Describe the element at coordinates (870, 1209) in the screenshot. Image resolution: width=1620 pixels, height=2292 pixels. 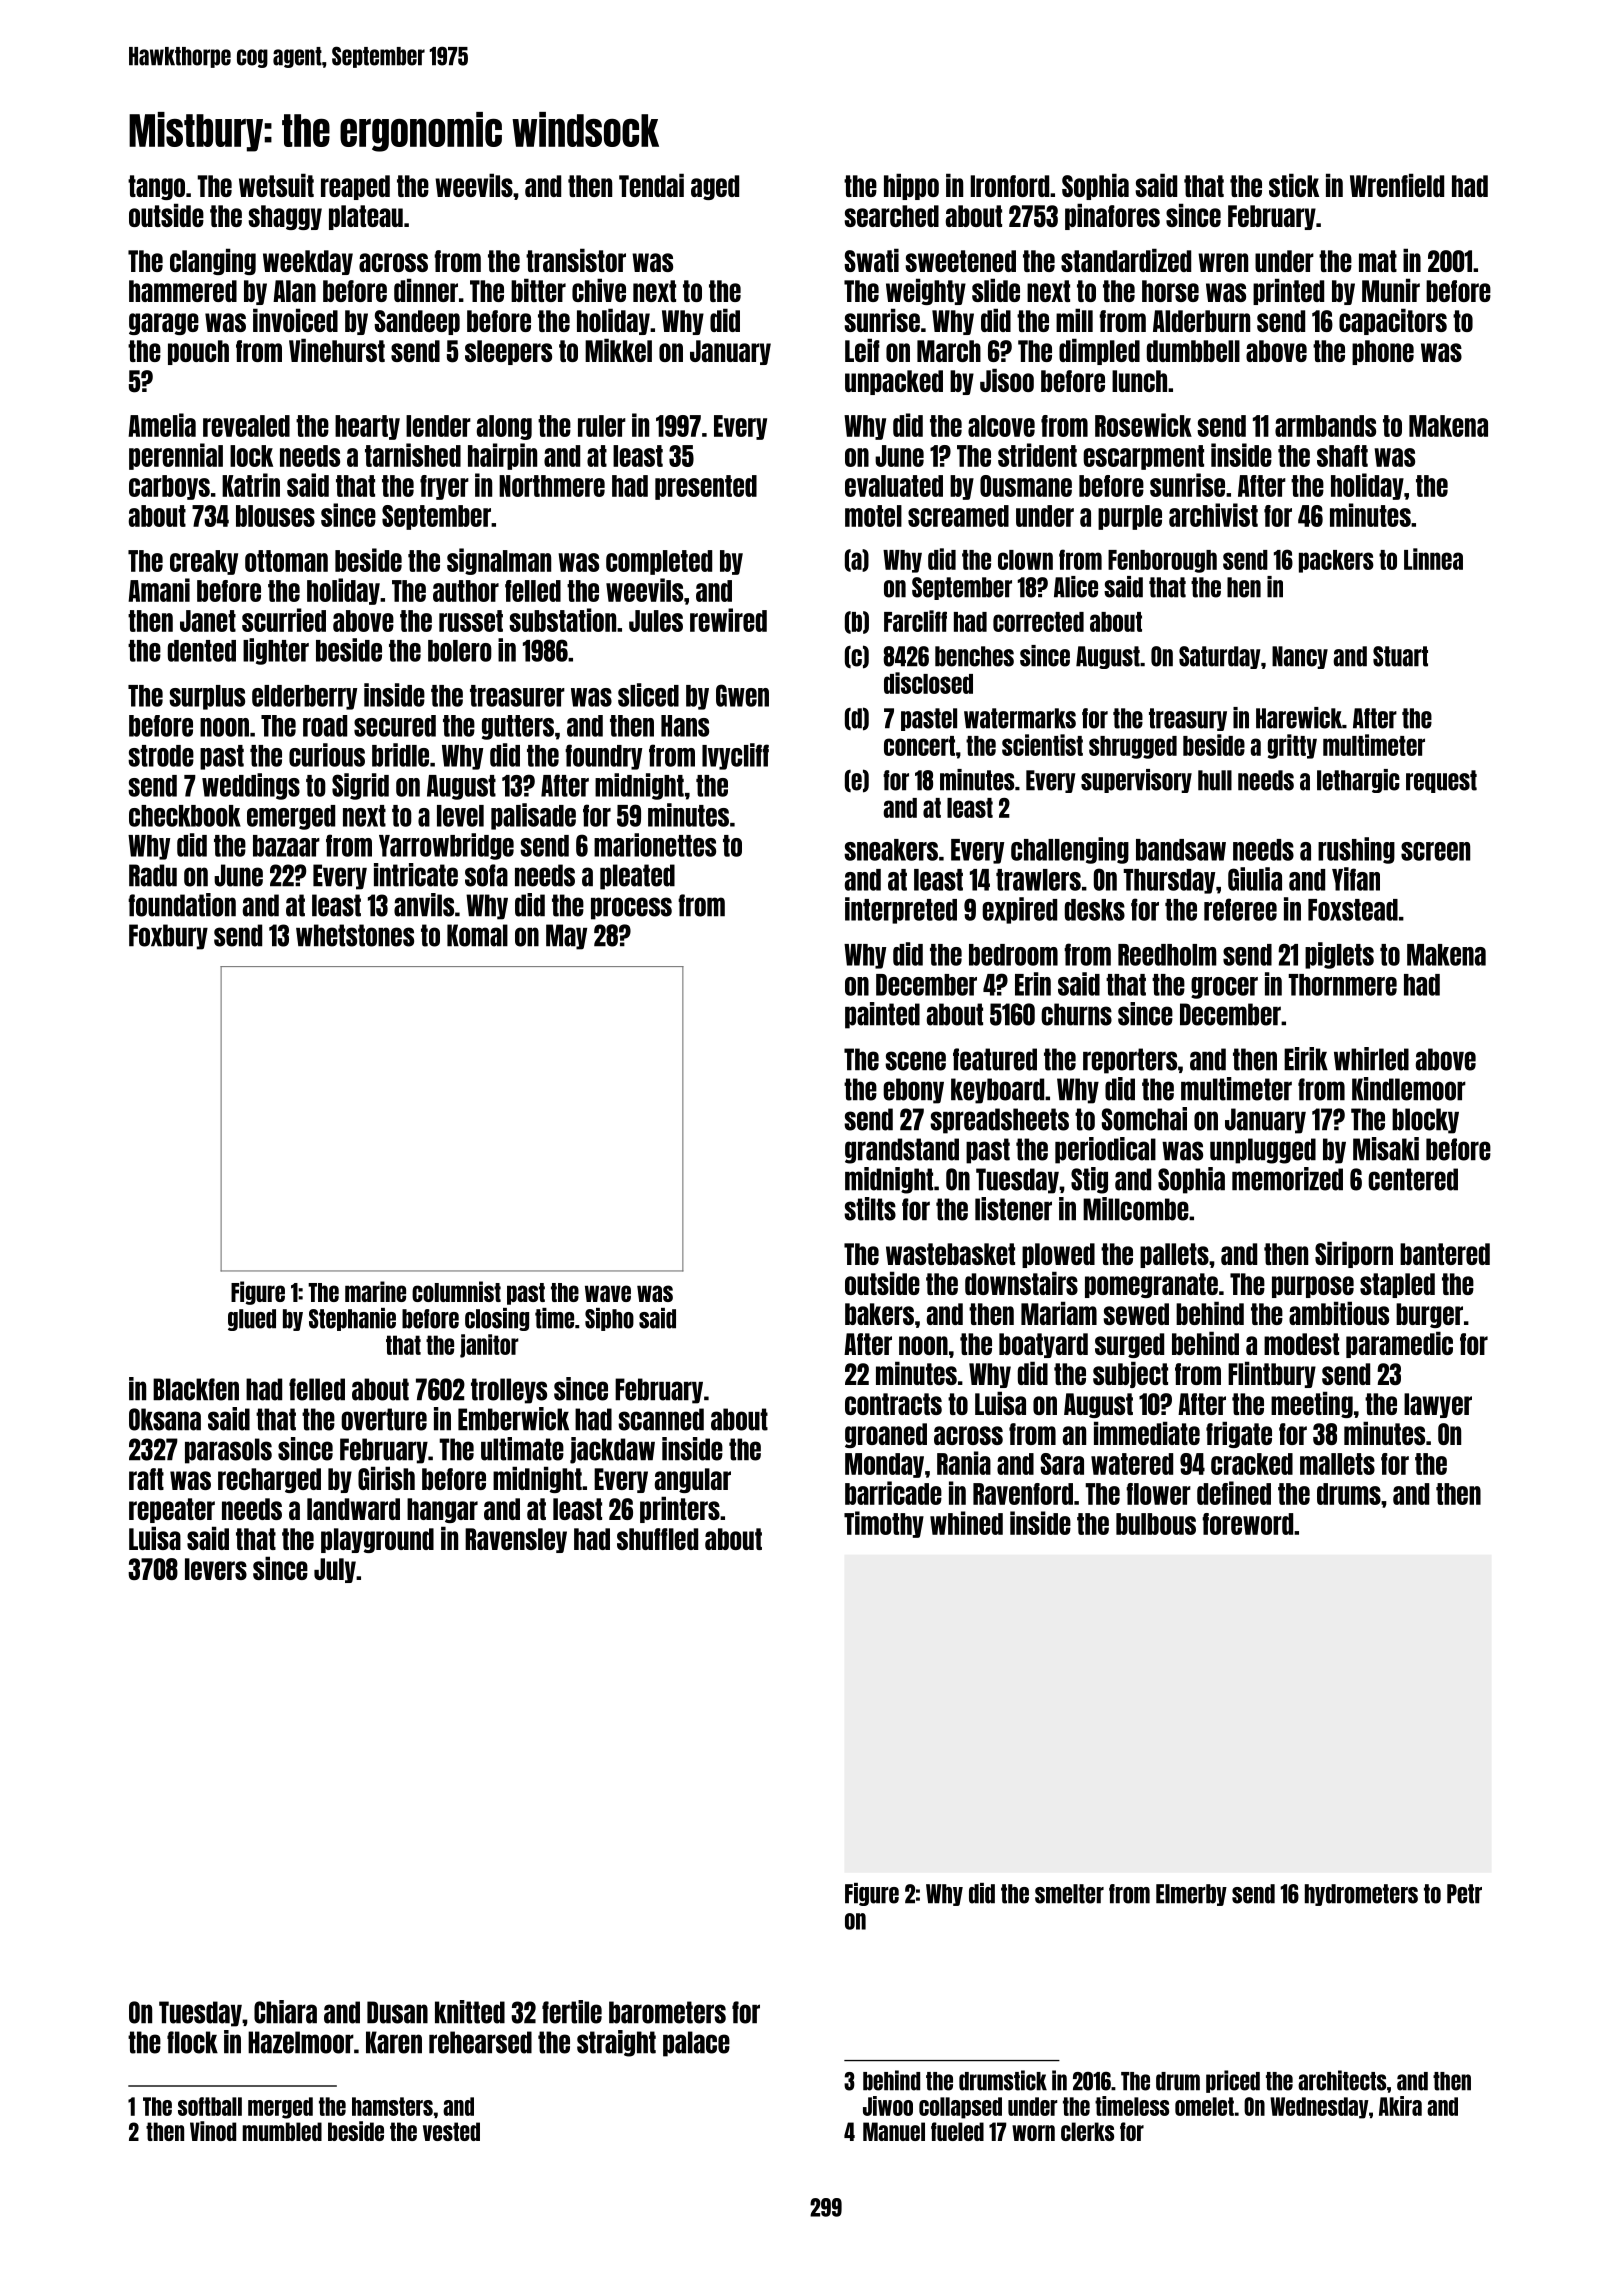
I see `stilts` at that location.
